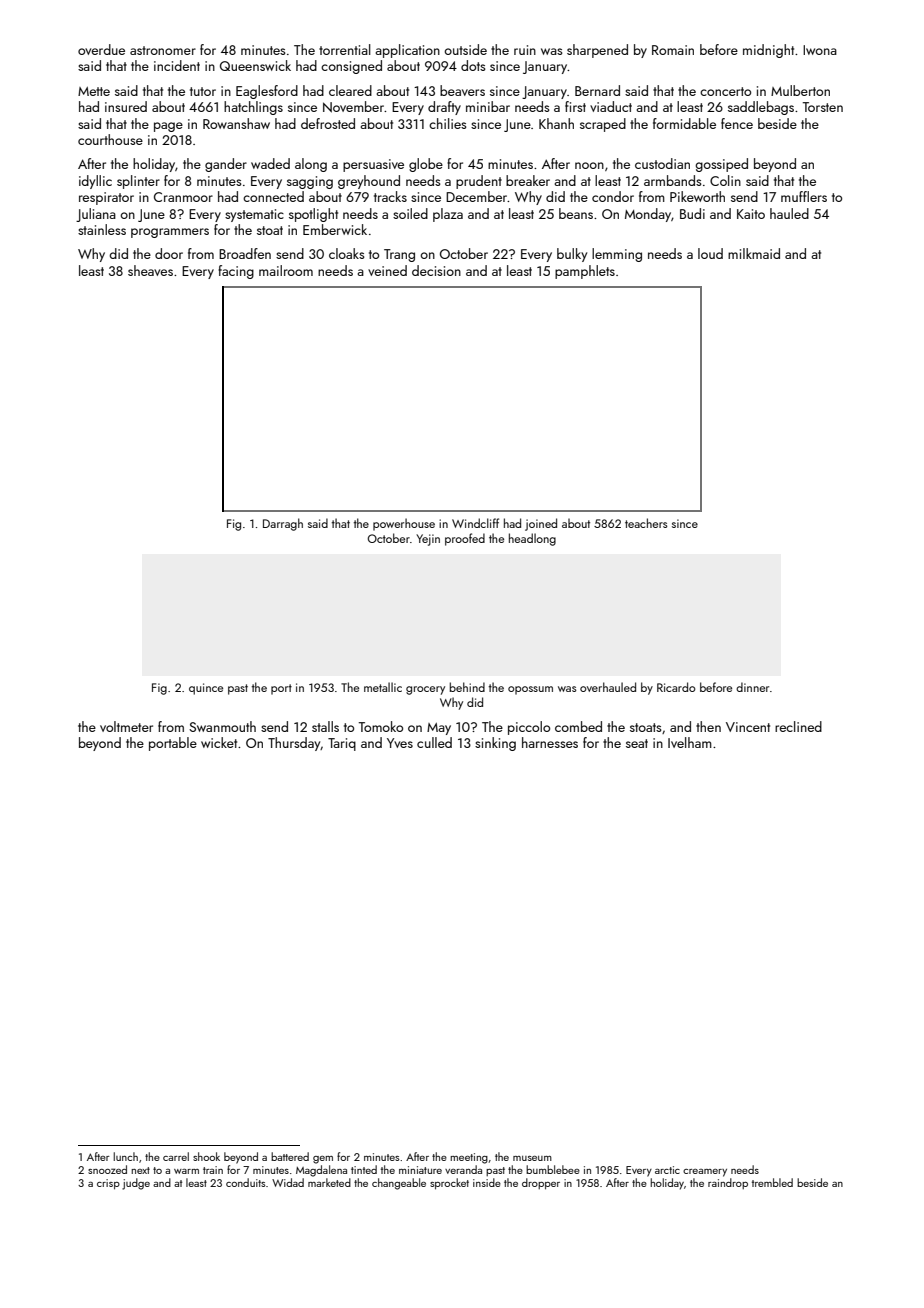 The image size is (924, 1308). Describe the element at coordinates (705, 1173) in the document. I see `creamery` at that location.
